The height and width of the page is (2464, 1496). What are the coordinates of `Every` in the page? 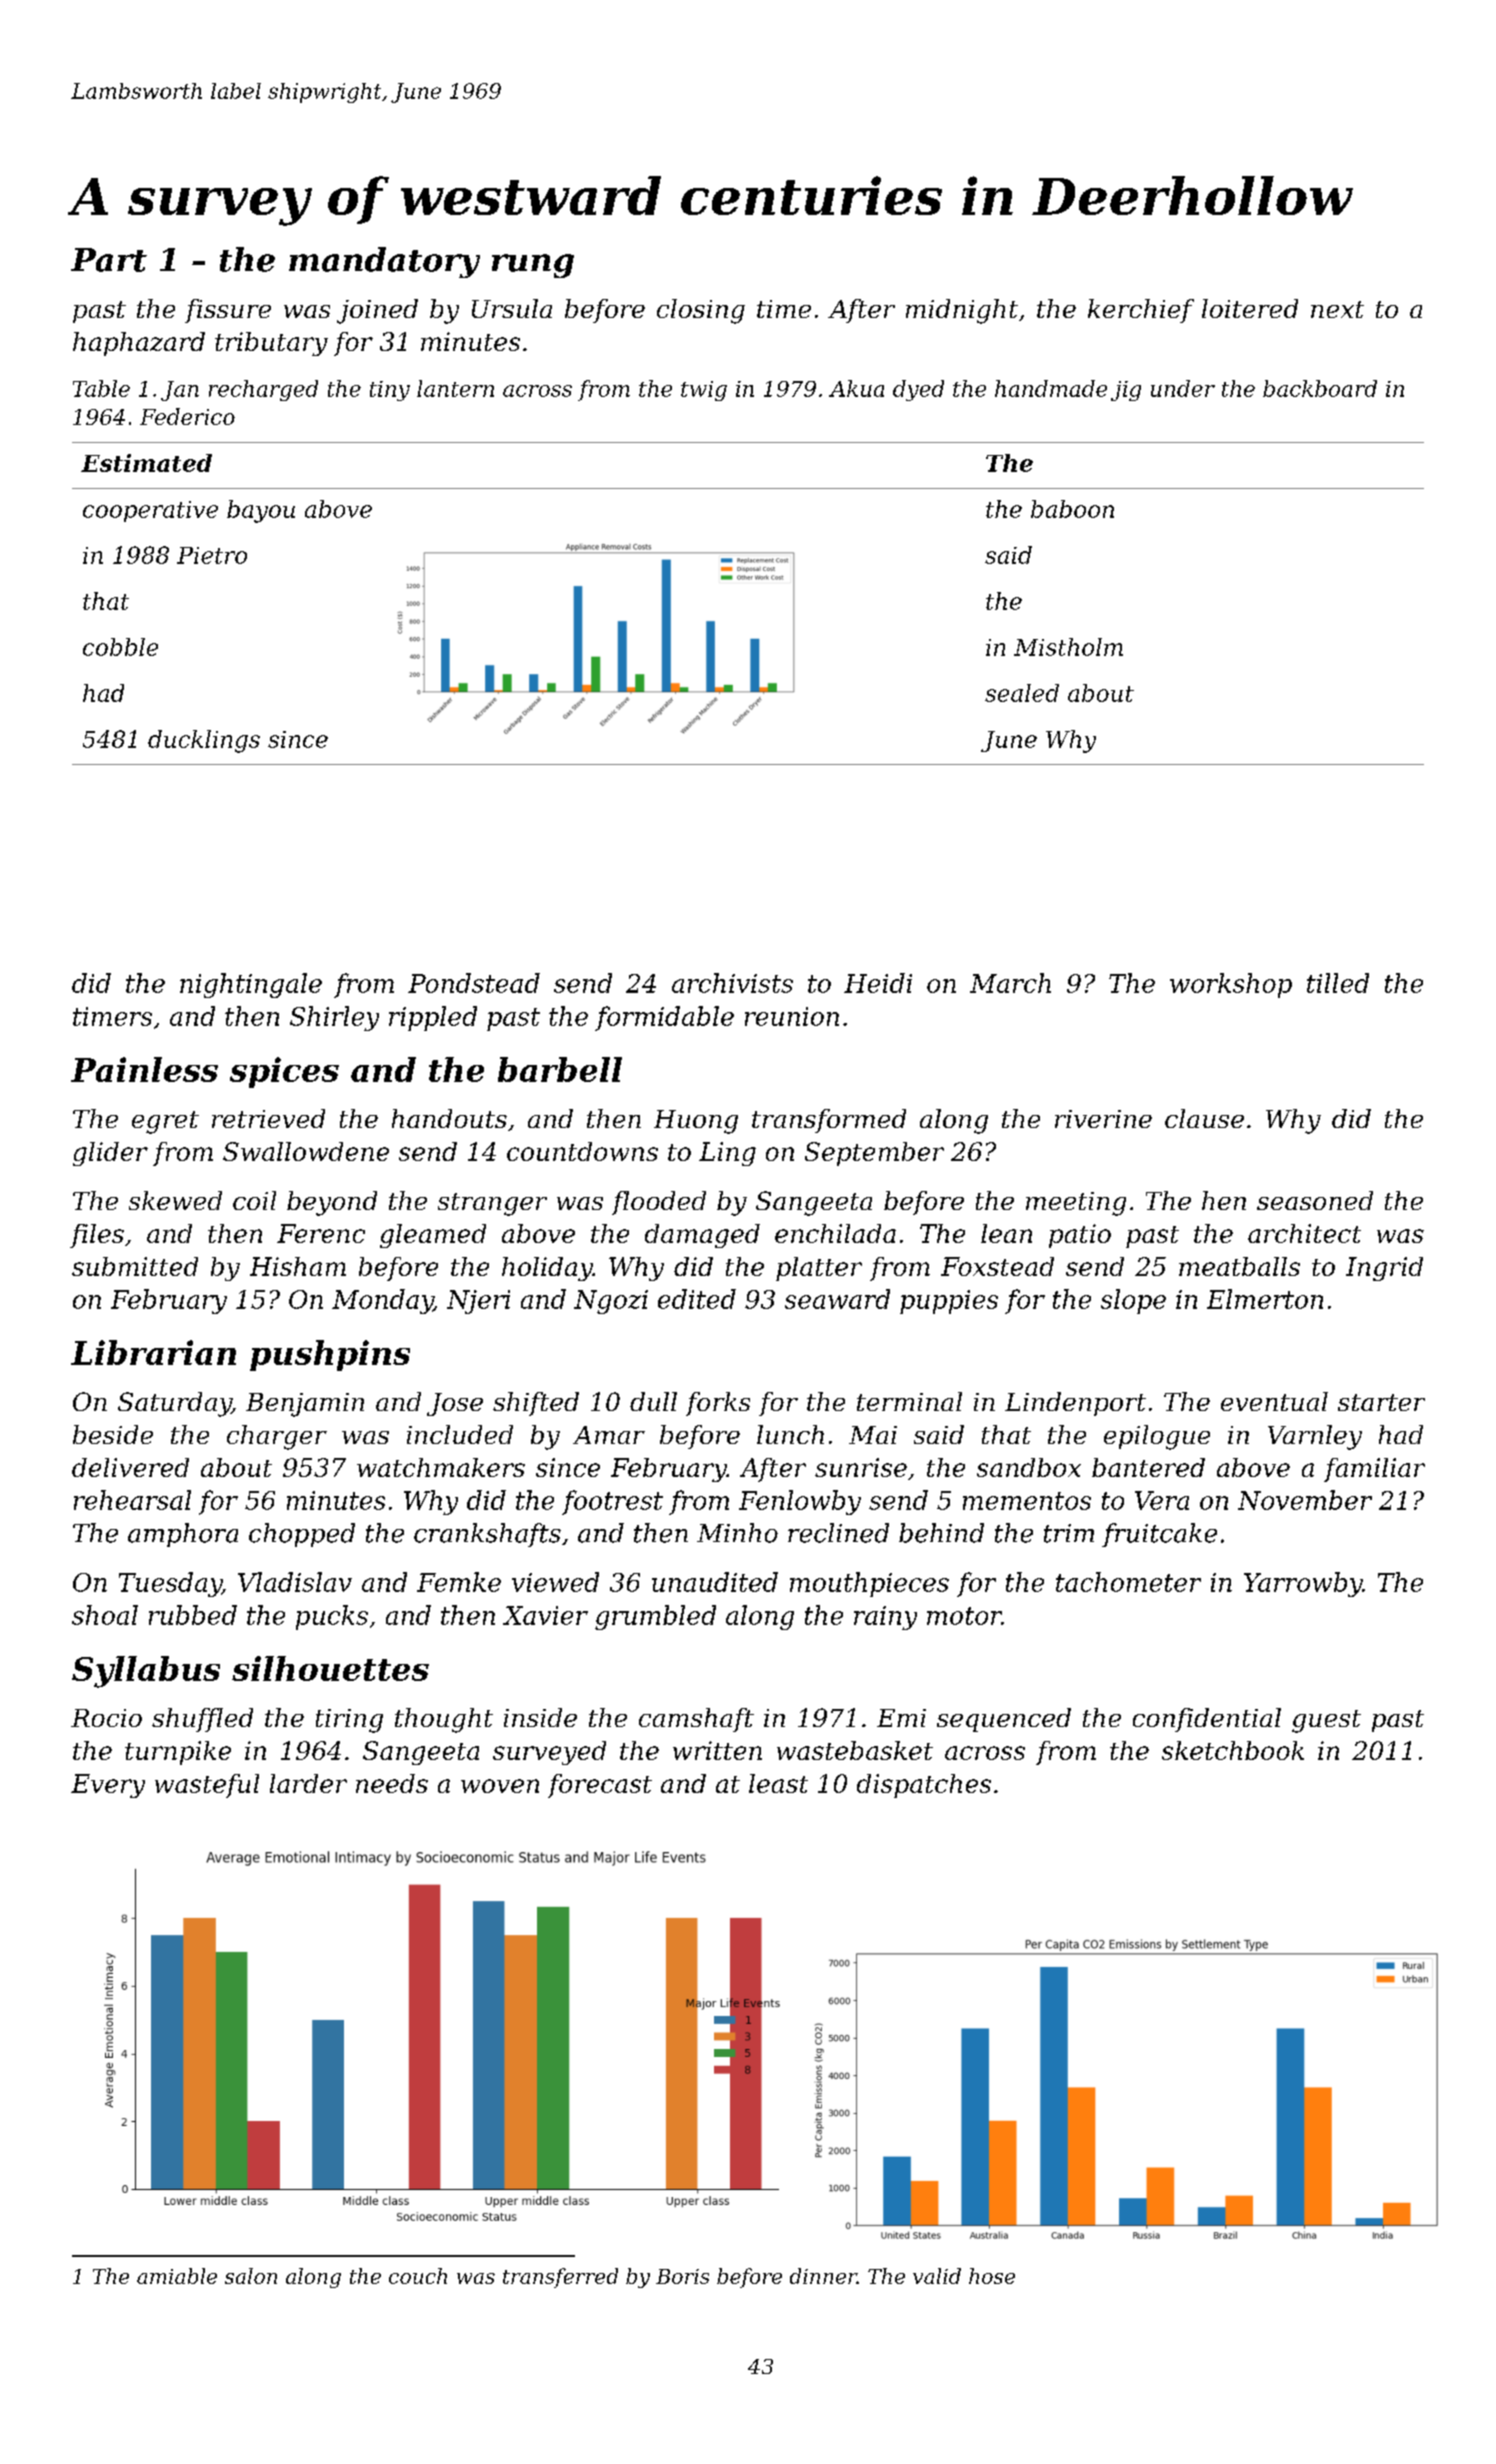 It's located at (108, 1786).
